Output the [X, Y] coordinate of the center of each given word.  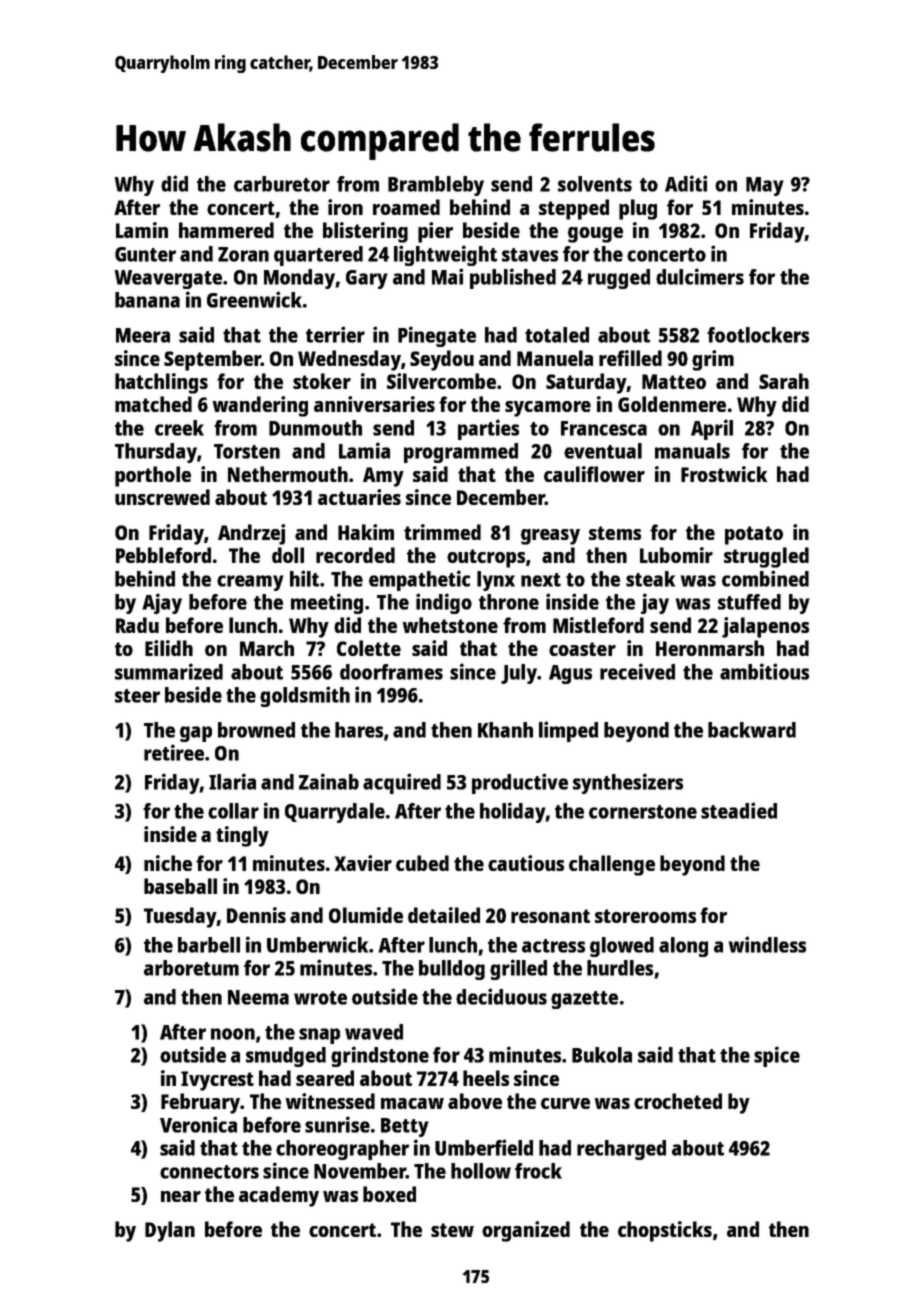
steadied [739, 810]
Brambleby [436, 186]
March [267, 648]
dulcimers [700, 276]
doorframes [391, 672]
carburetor [282, 184]
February [200, 1103]
